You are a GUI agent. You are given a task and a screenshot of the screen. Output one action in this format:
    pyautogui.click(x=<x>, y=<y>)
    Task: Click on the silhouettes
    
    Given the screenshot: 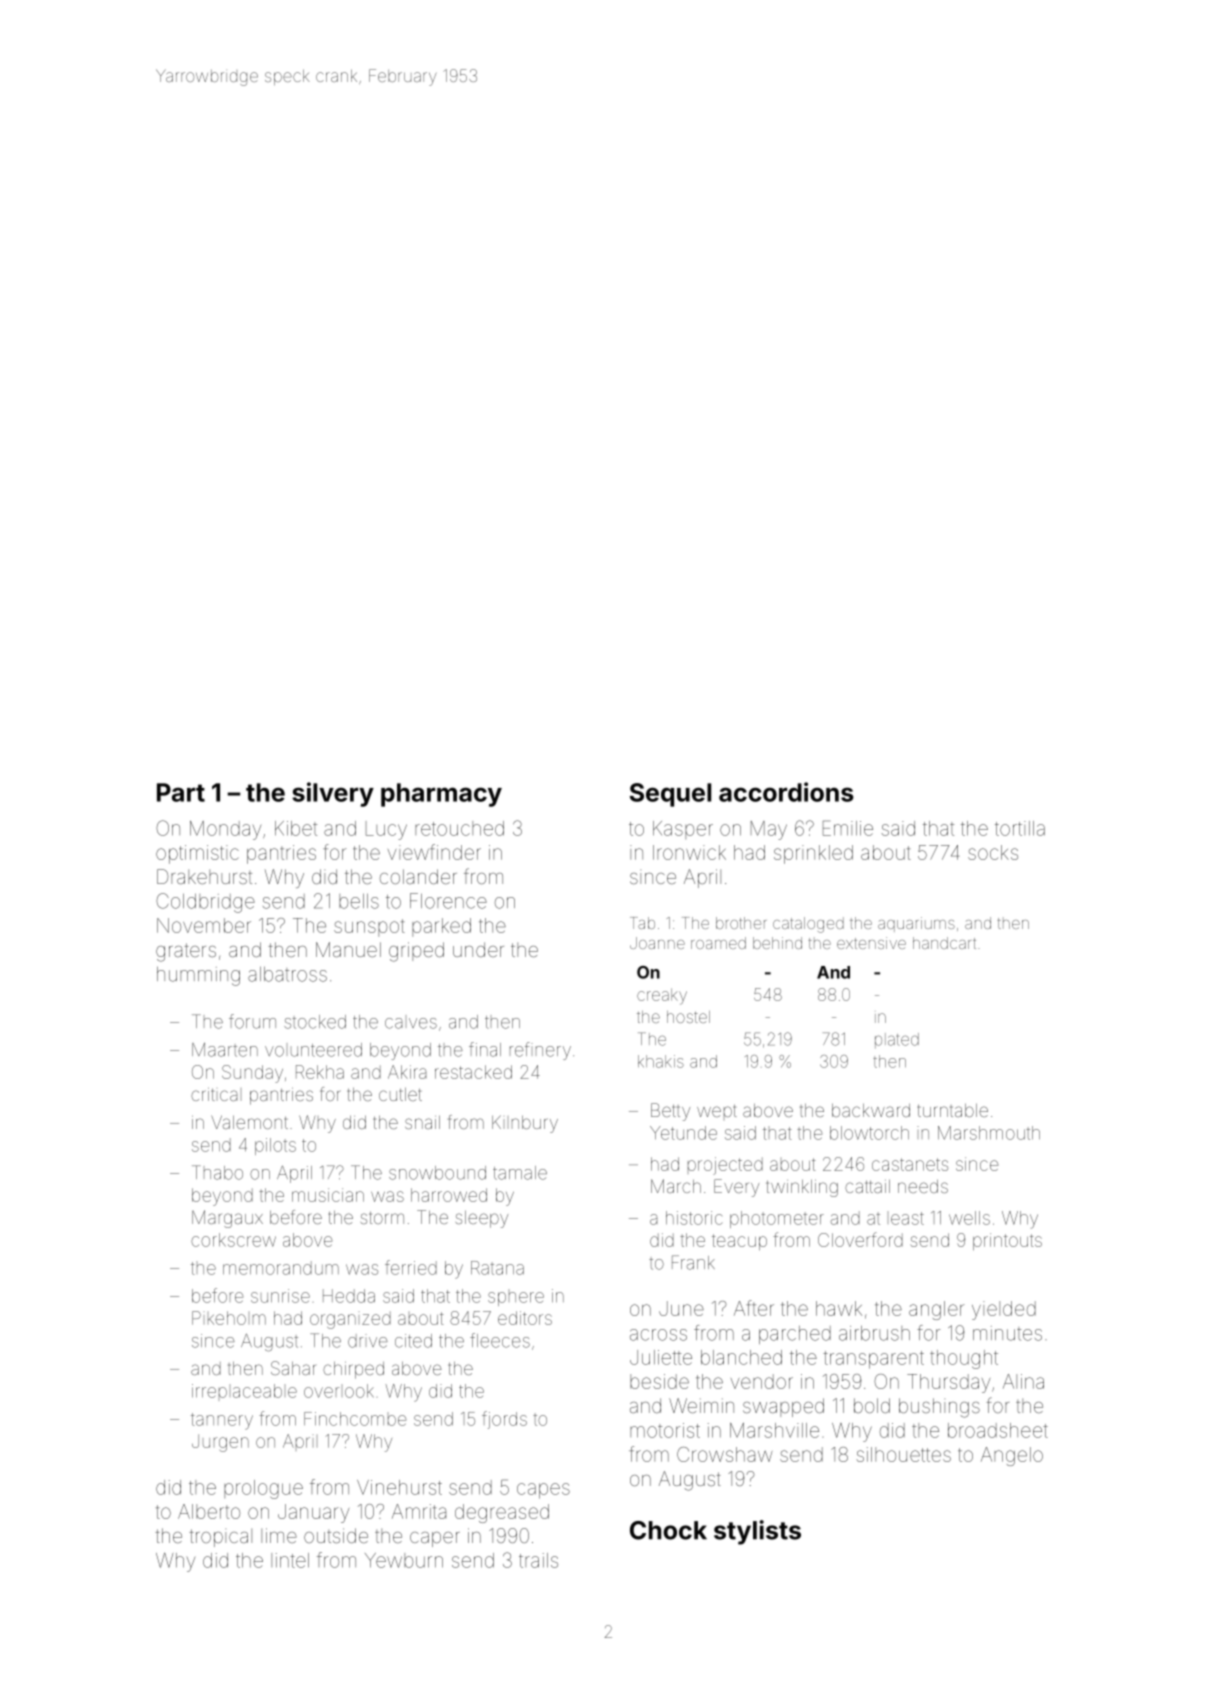 What is the action you would take?
    pyautogui.click(x=904, y=1454)
